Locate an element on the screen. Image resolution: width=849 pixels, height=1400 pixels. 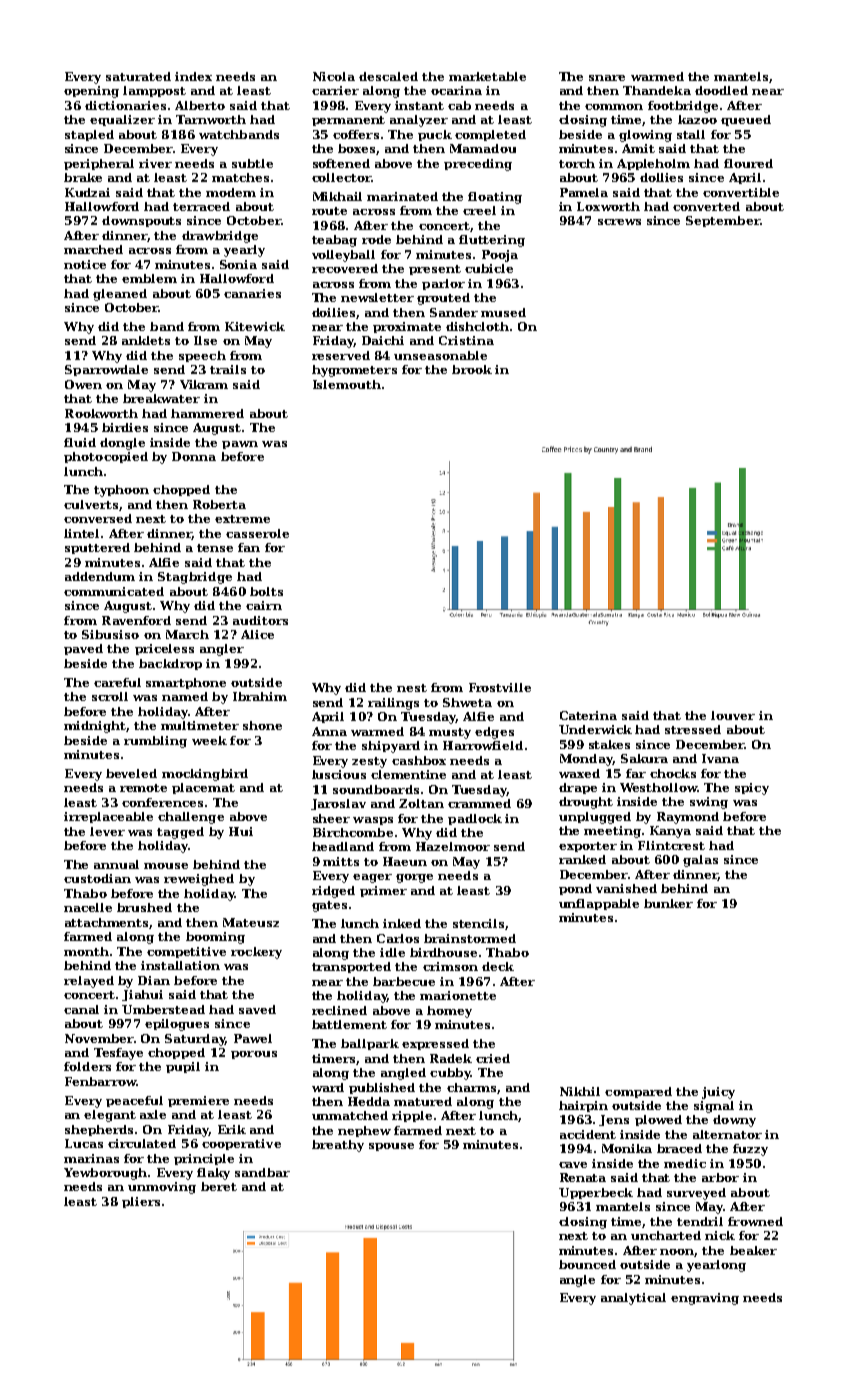
doodled is located at coordinates (721, 90).
